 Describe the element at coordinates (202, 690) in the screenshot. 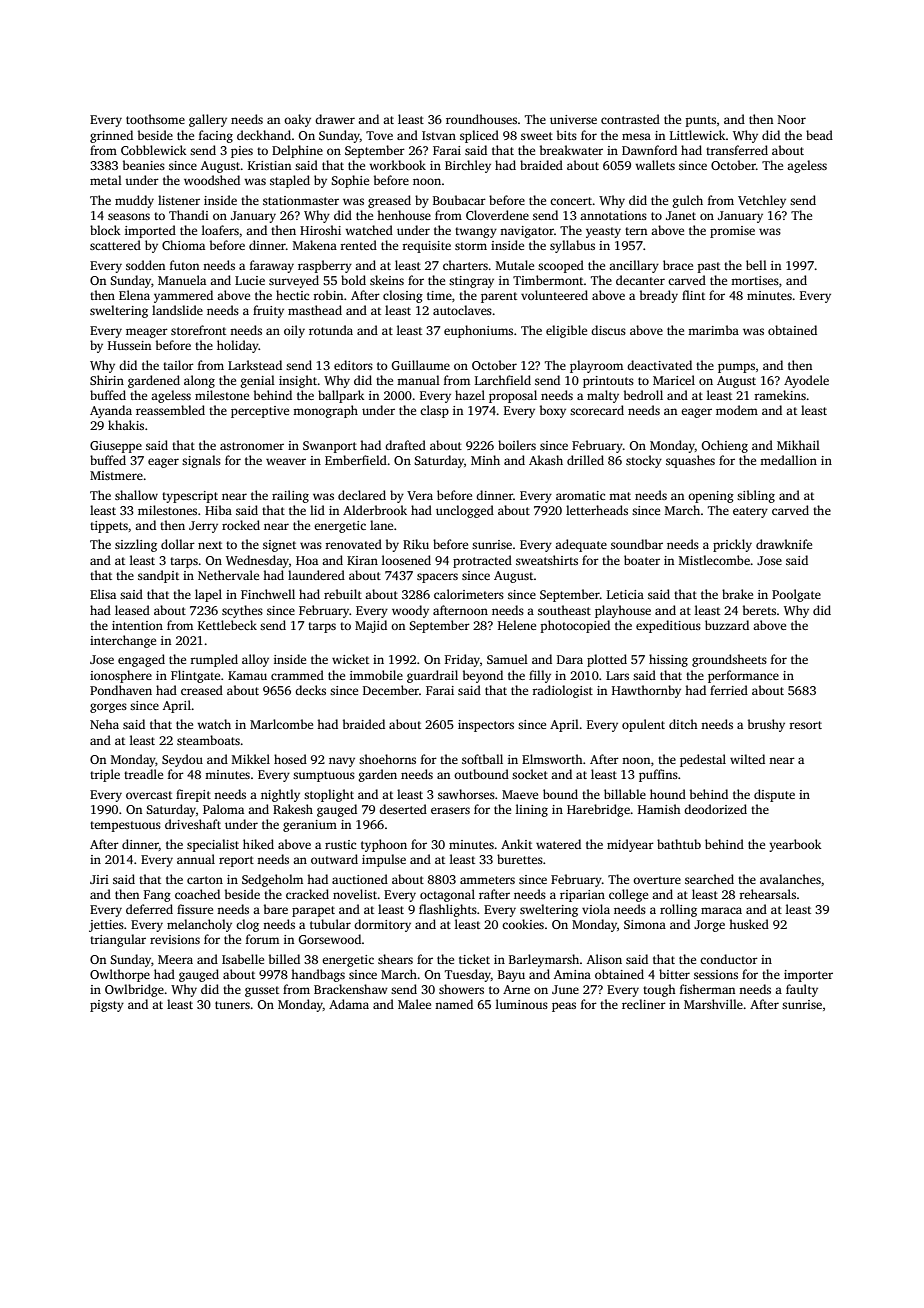

I see `creased` at that location.
